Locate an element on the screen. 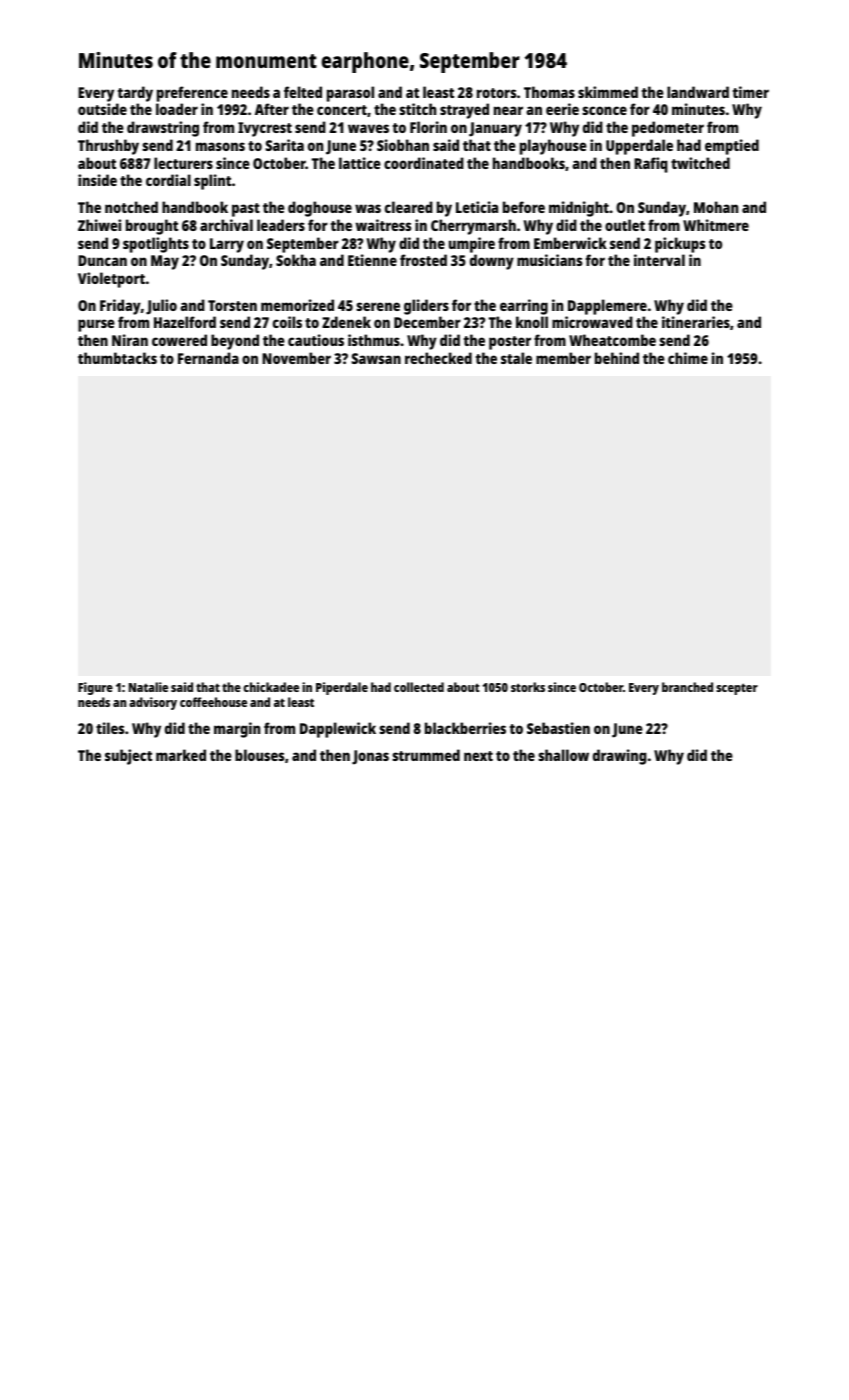  Cherrymarsh is located at coordinates (473, 227).
